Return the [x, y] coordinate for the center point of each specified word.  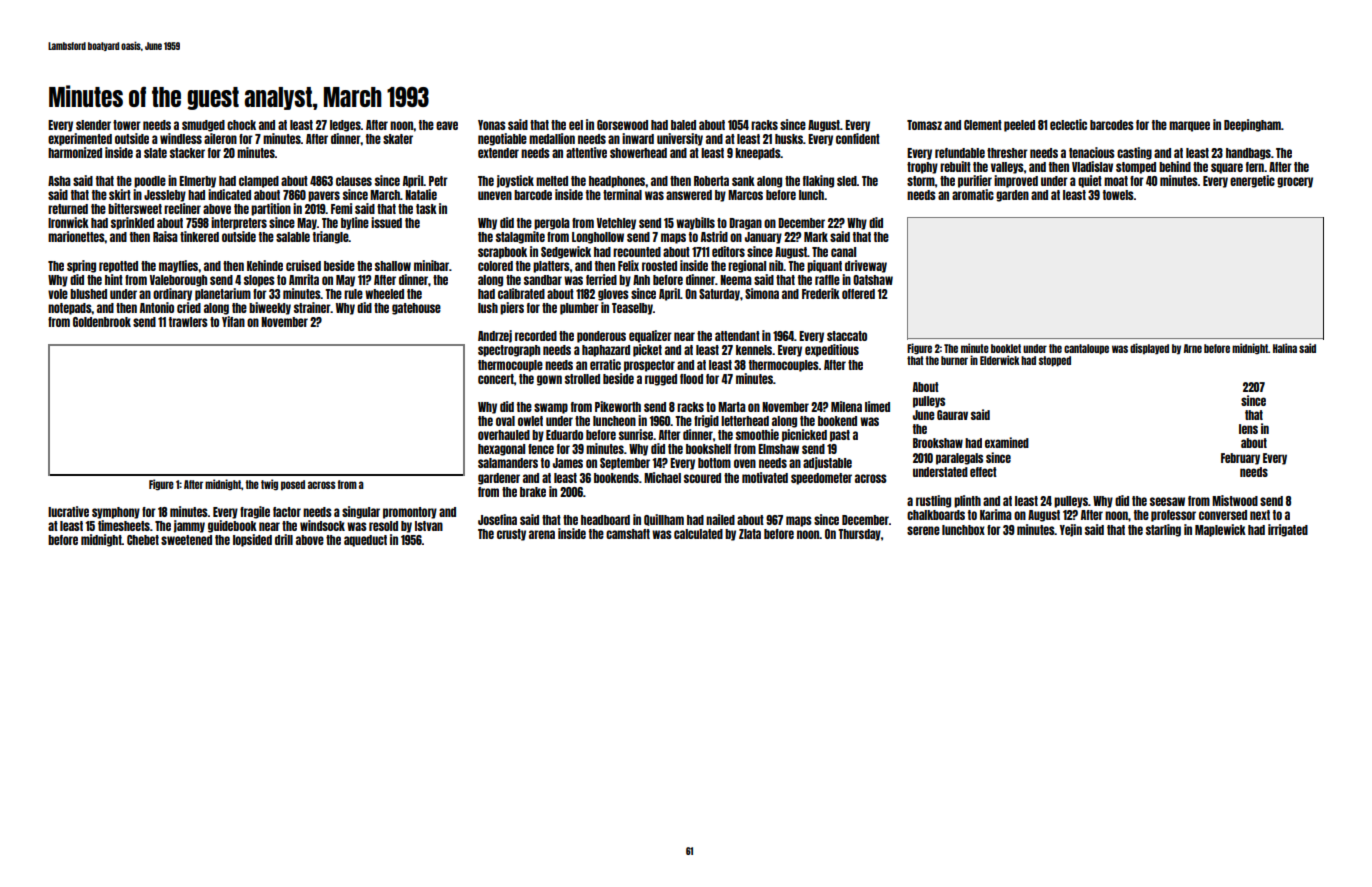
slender [93, 125]
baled [683, 125]
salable [293, 237]
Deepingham [1252, 125]
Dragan [745, 224]
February [1240, 459]
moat [1116, 181]
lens [1248, 429]
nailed [720, 519]
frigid [706, 421]
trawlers [188, 322]
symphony [116, 513]
